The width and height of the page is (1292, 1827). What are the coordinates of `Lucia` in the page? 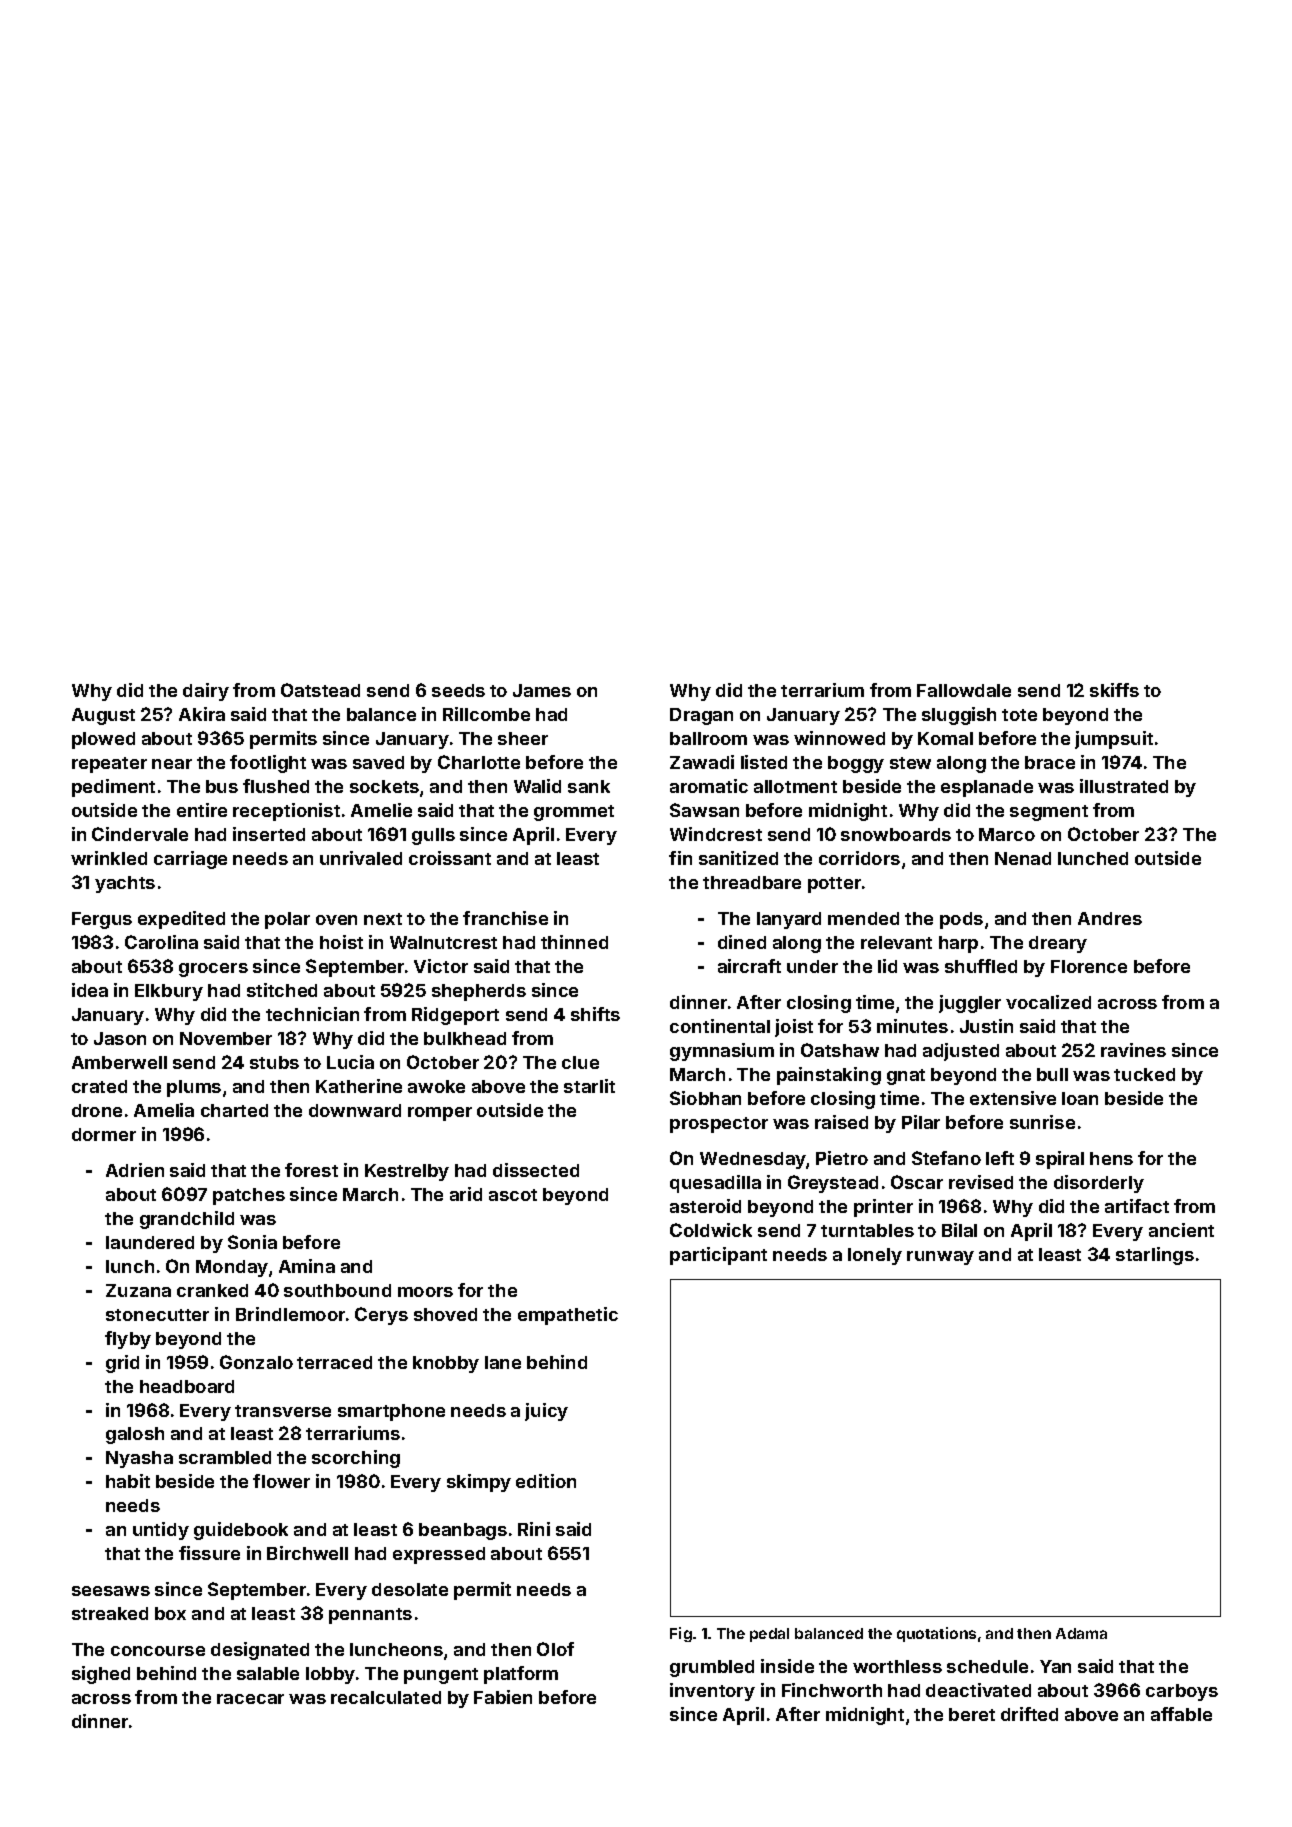 It's located at (350, 1062).
